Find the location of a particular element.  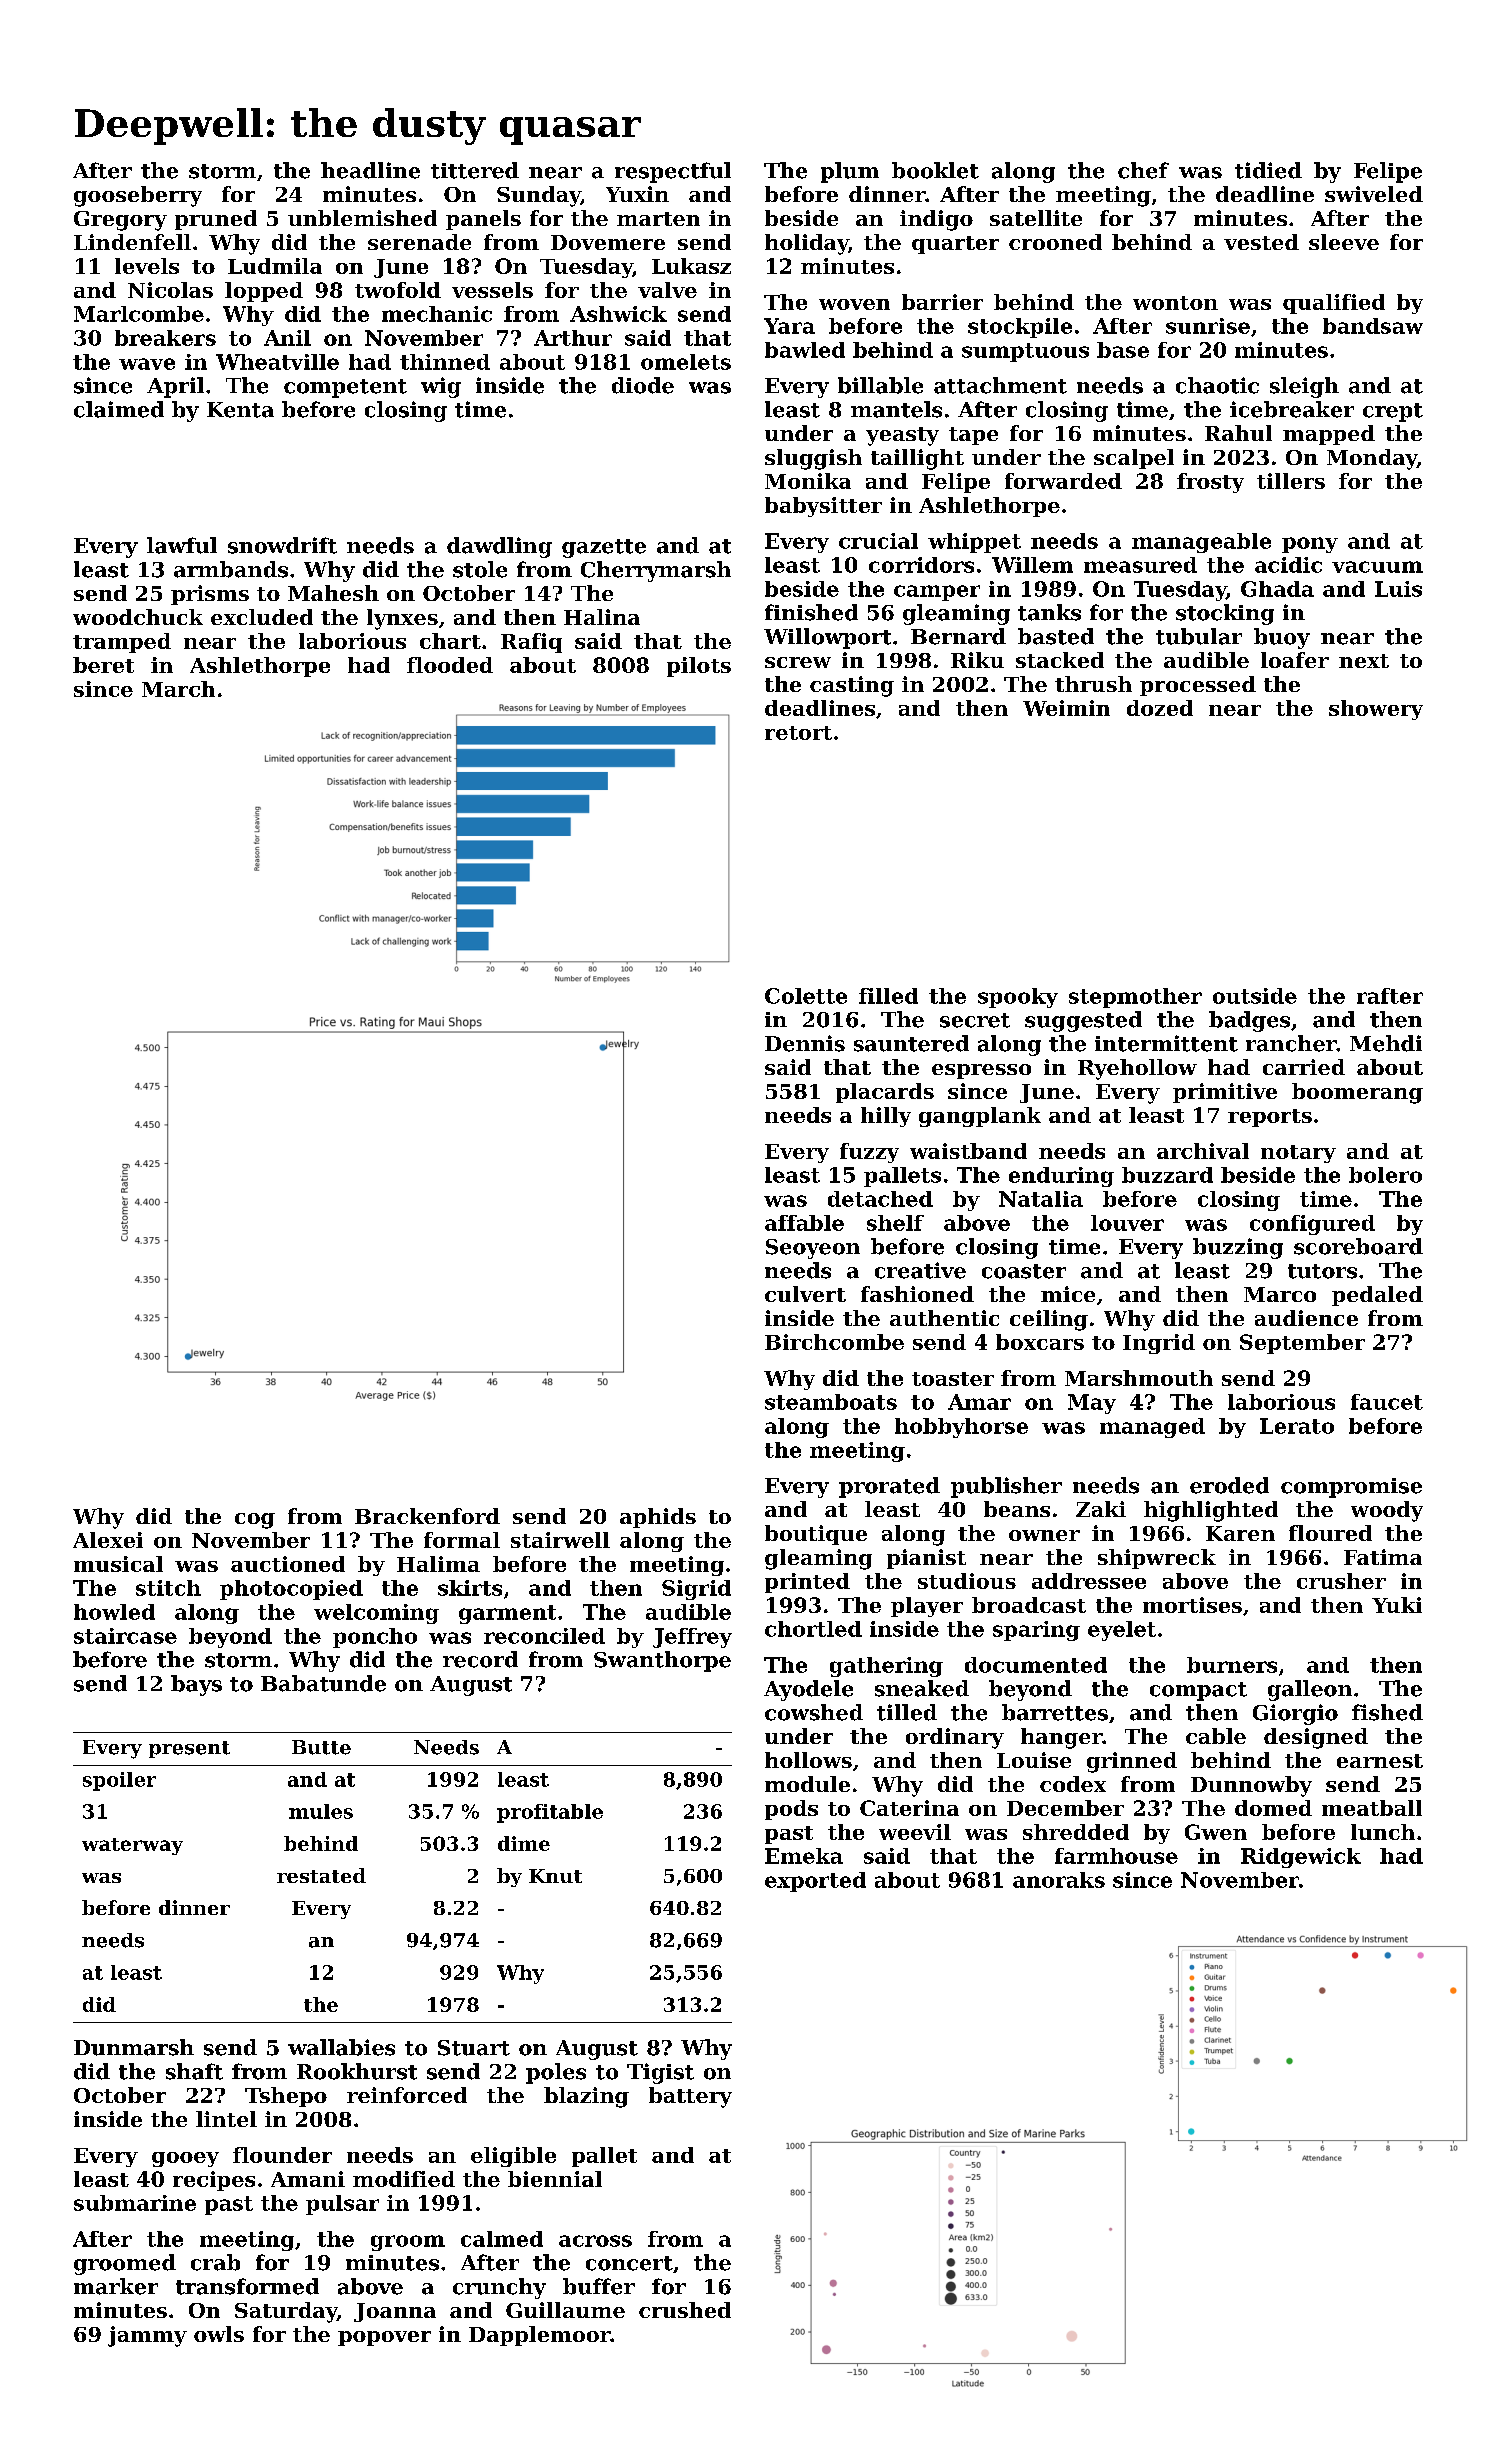

stairwell is located at coordinates (560, 1540).
